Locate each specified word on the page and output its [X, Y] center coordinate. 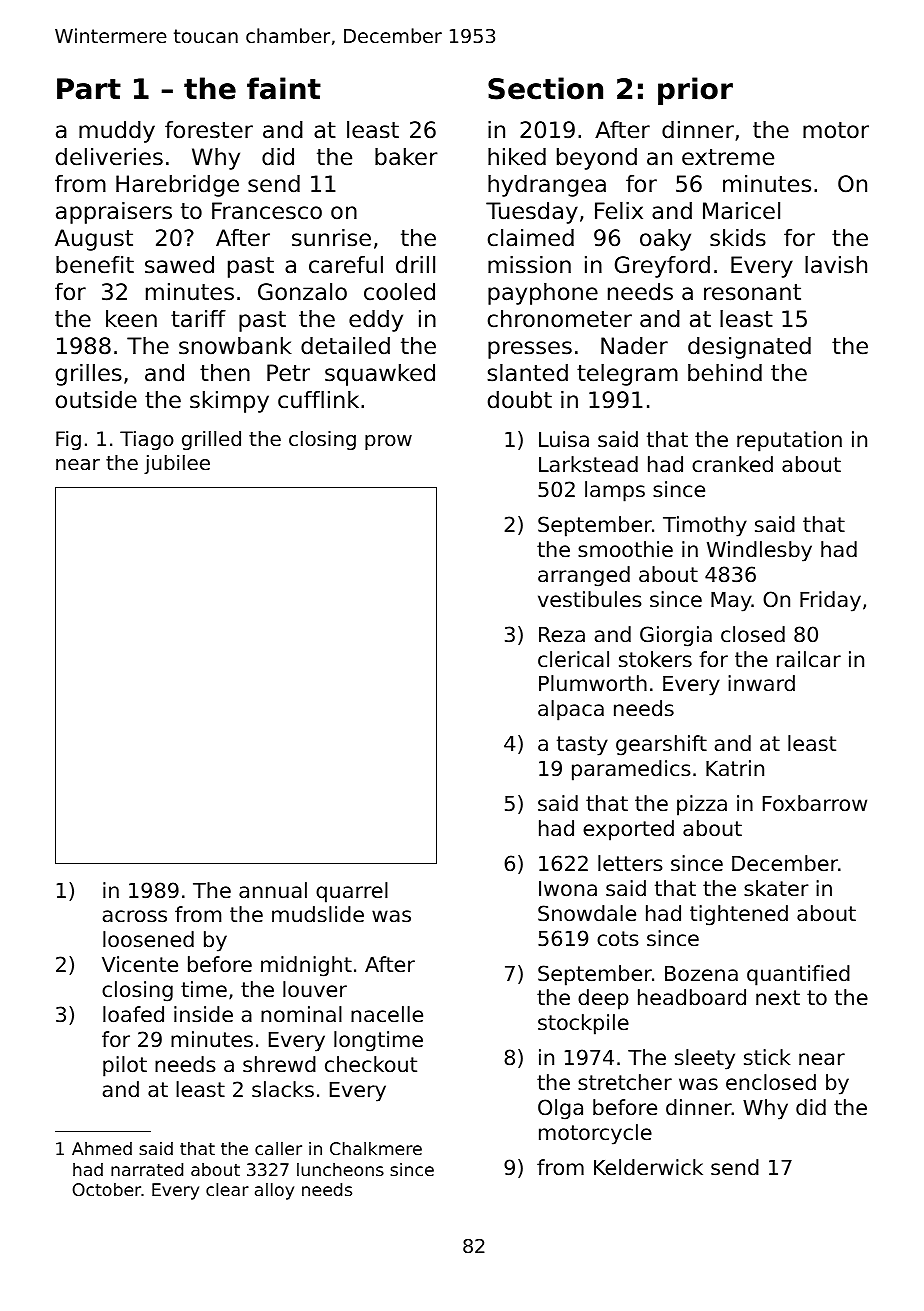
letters [630, 863]
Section [545, 88]
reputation [789, 441]
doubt [520, 400]
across [135, 916]
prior [695, 91]
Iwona [568, 889]
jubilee [177, 464]
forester [209, 130]
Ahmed [102, 1148]
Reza [562, 635]
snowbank [235, 346]
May [731, 602]
